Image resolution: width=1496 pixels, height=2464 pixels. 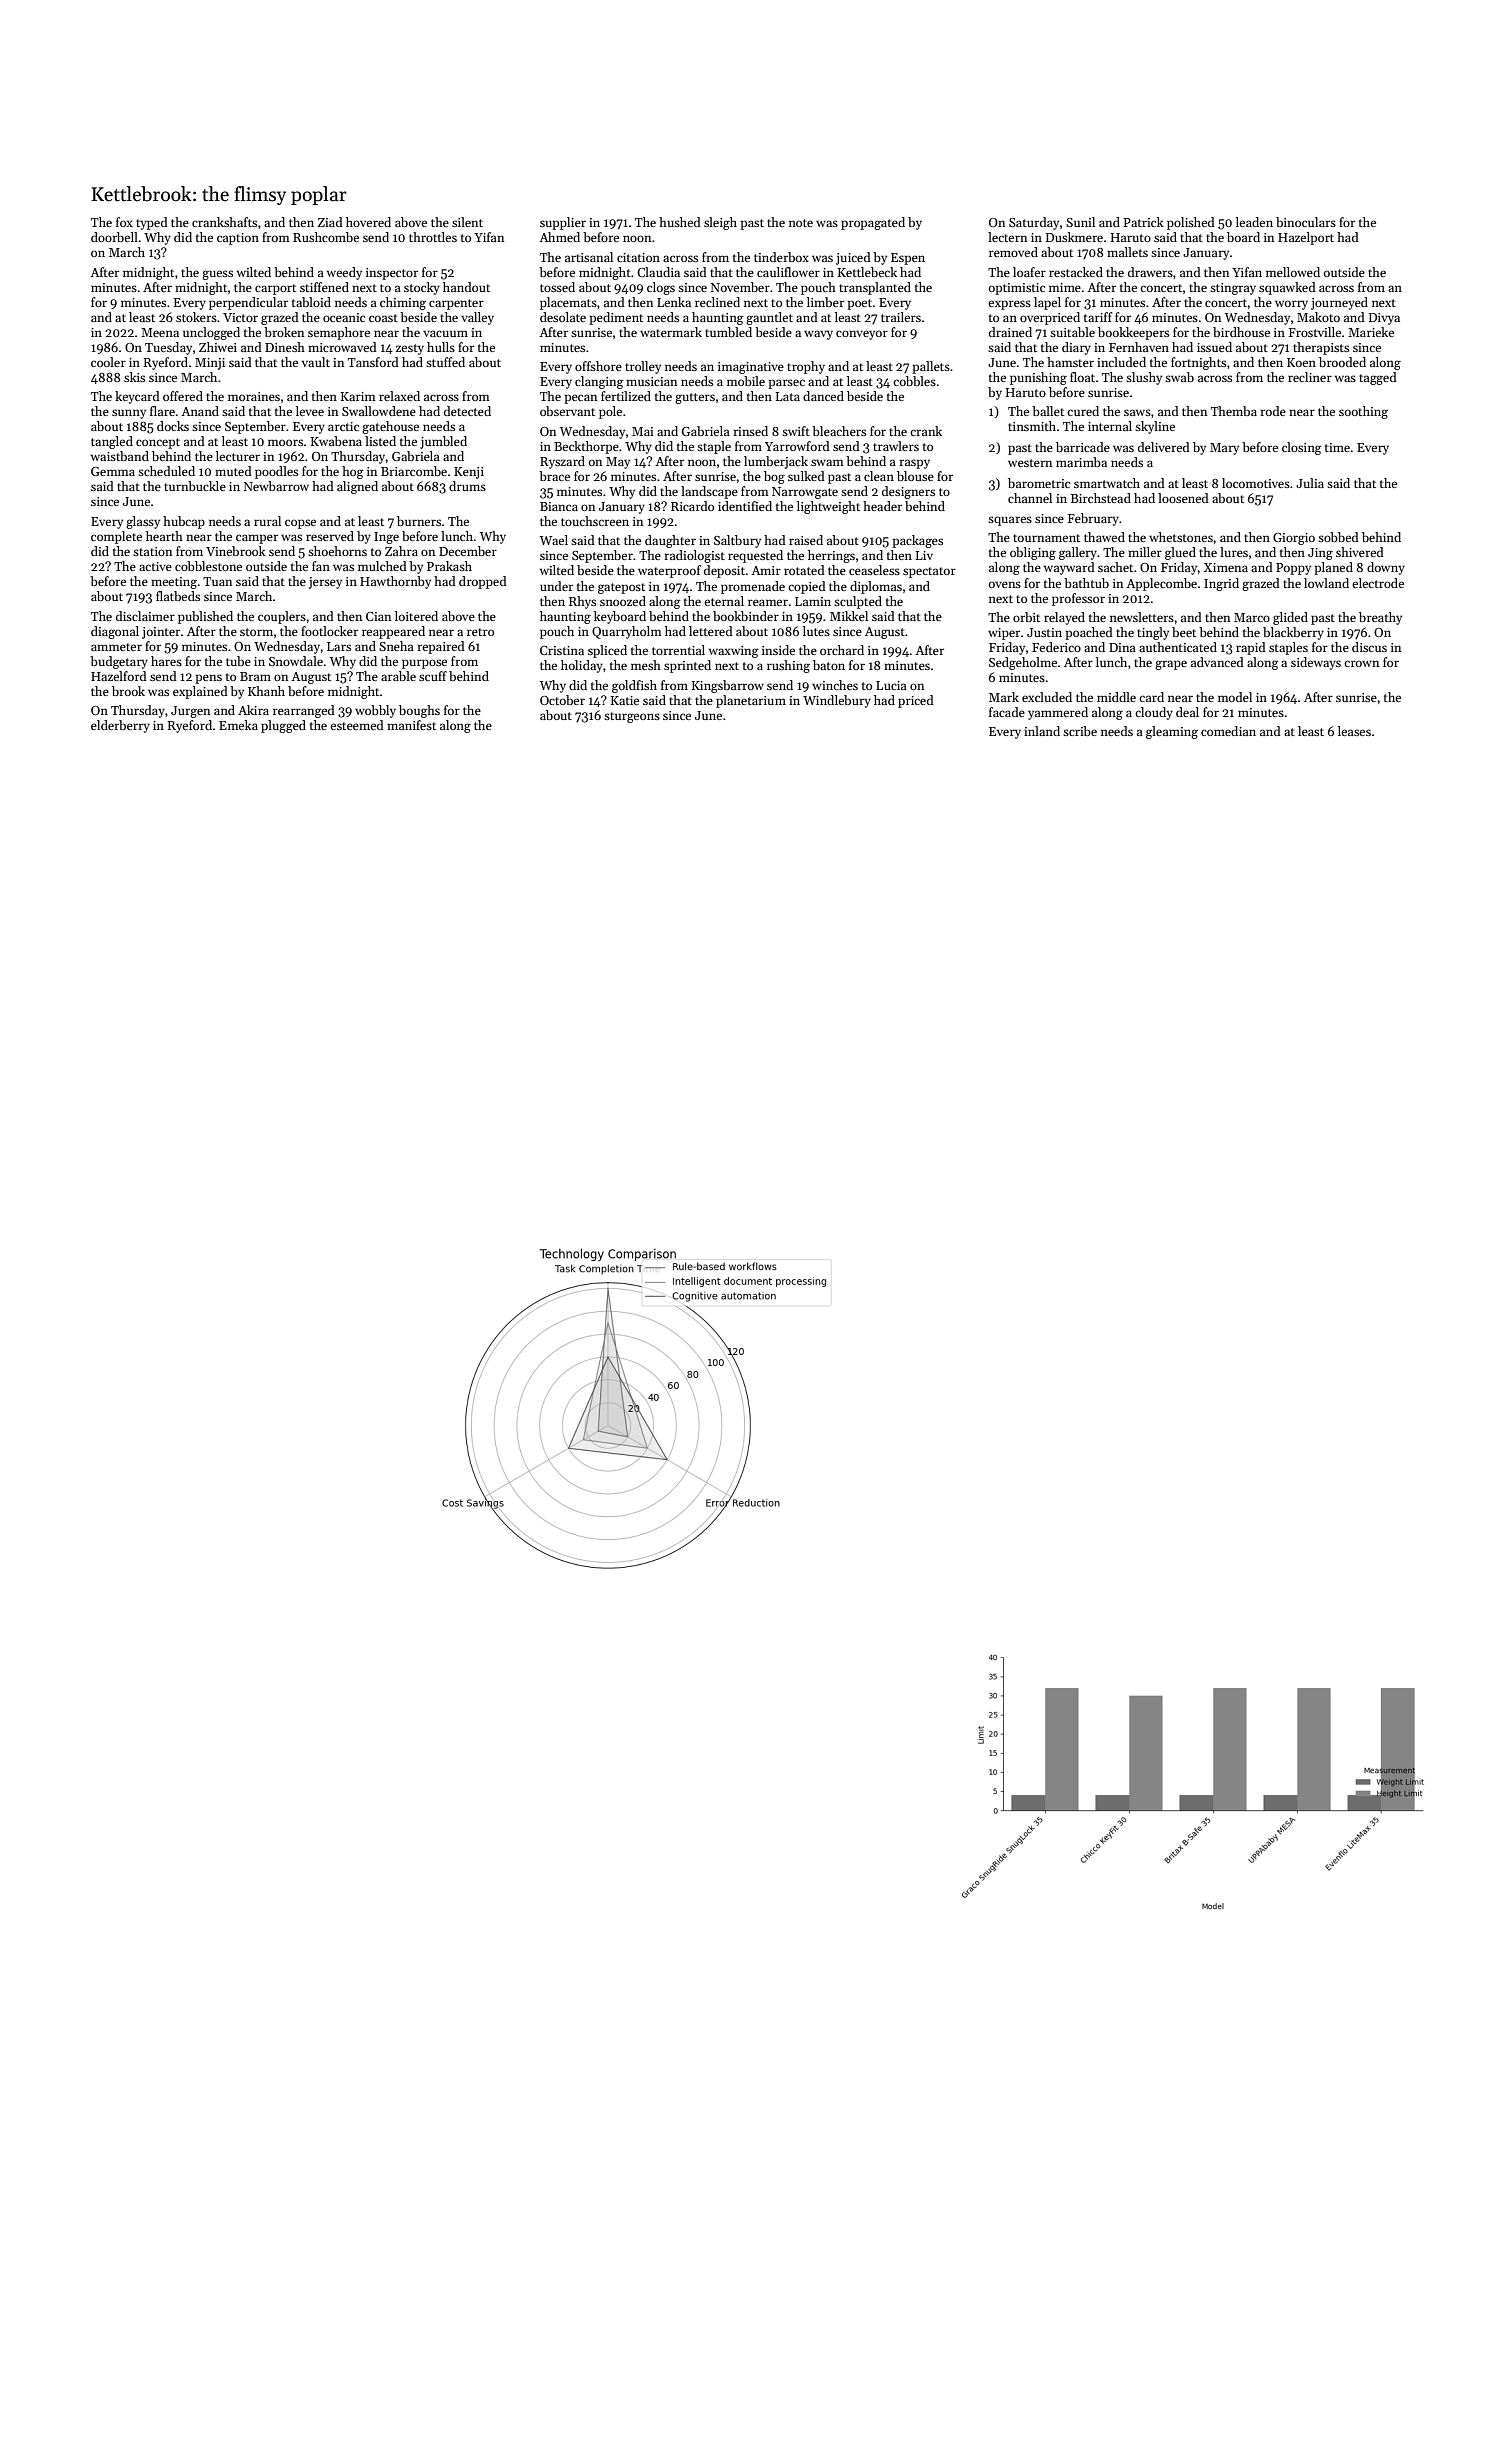 I want to click on lumberjack, so click(x=776, y=462).
